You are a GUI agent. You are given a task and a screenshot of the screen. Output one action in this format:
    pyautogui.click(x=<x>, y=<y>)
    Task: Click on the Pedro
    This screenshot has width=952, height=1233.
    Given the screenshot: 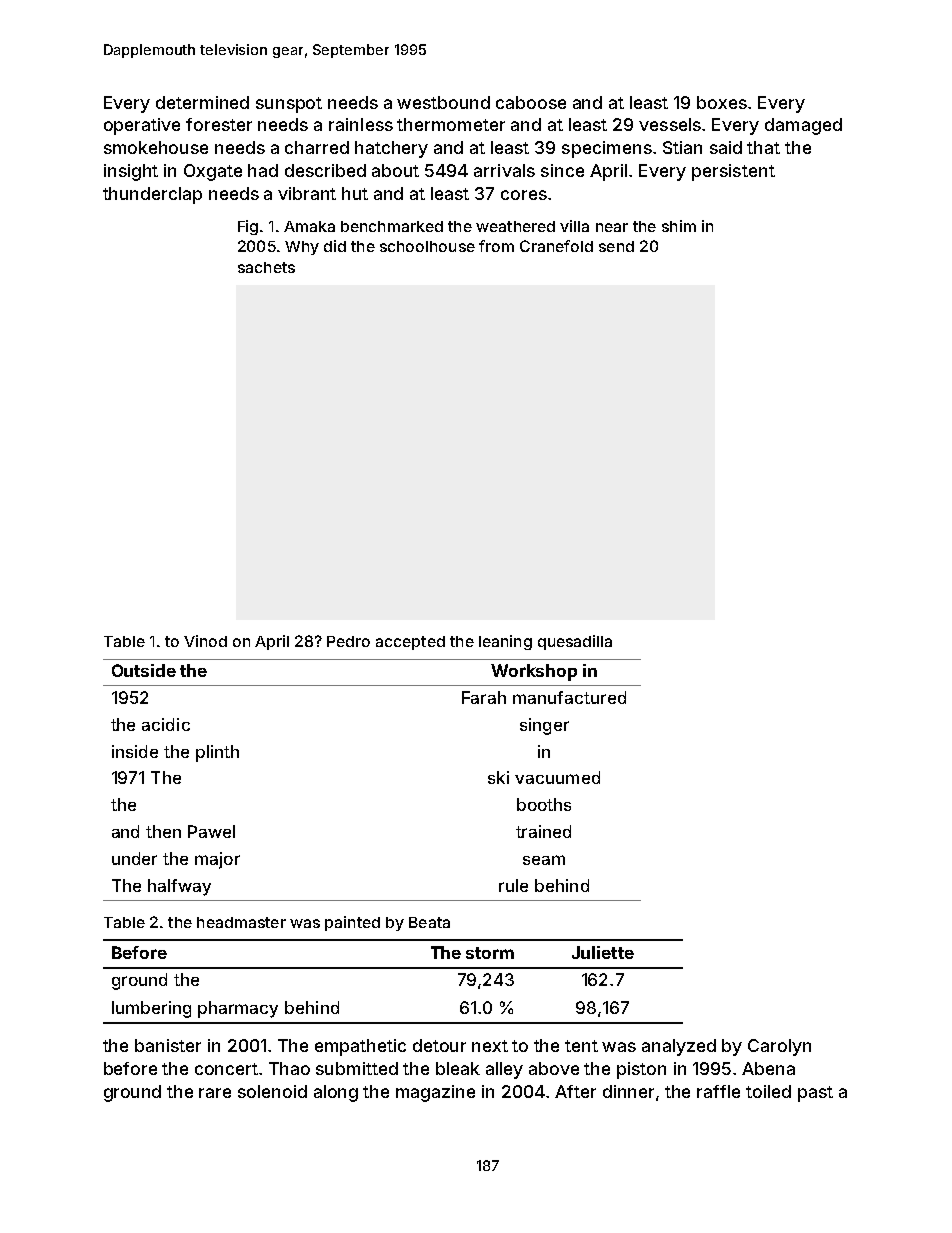 What is the action you would take?
    pyautogui.click(x=348, y=641)
